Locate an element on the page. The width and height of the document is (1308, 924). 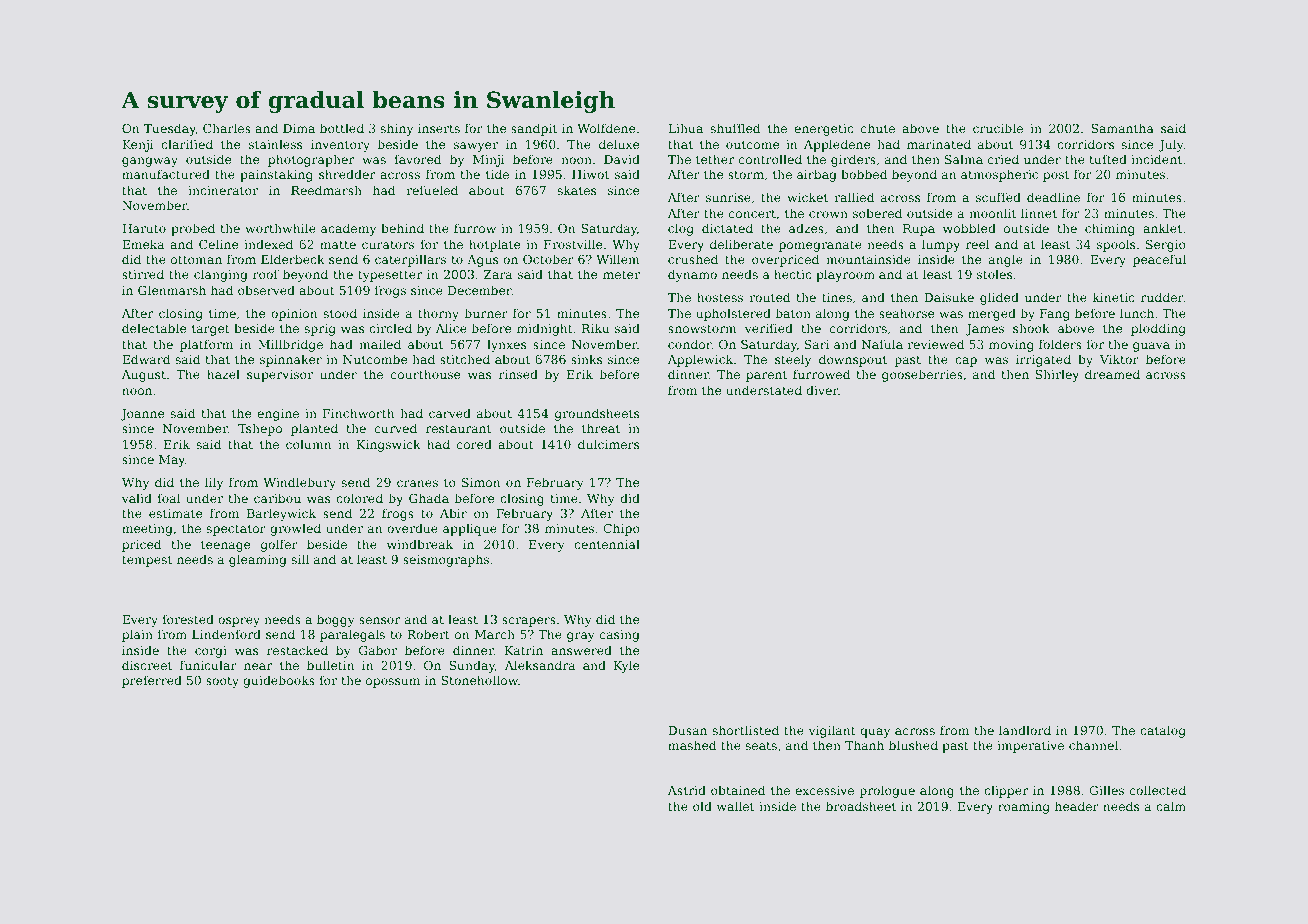
threat is located at coordinates (601, 428).
